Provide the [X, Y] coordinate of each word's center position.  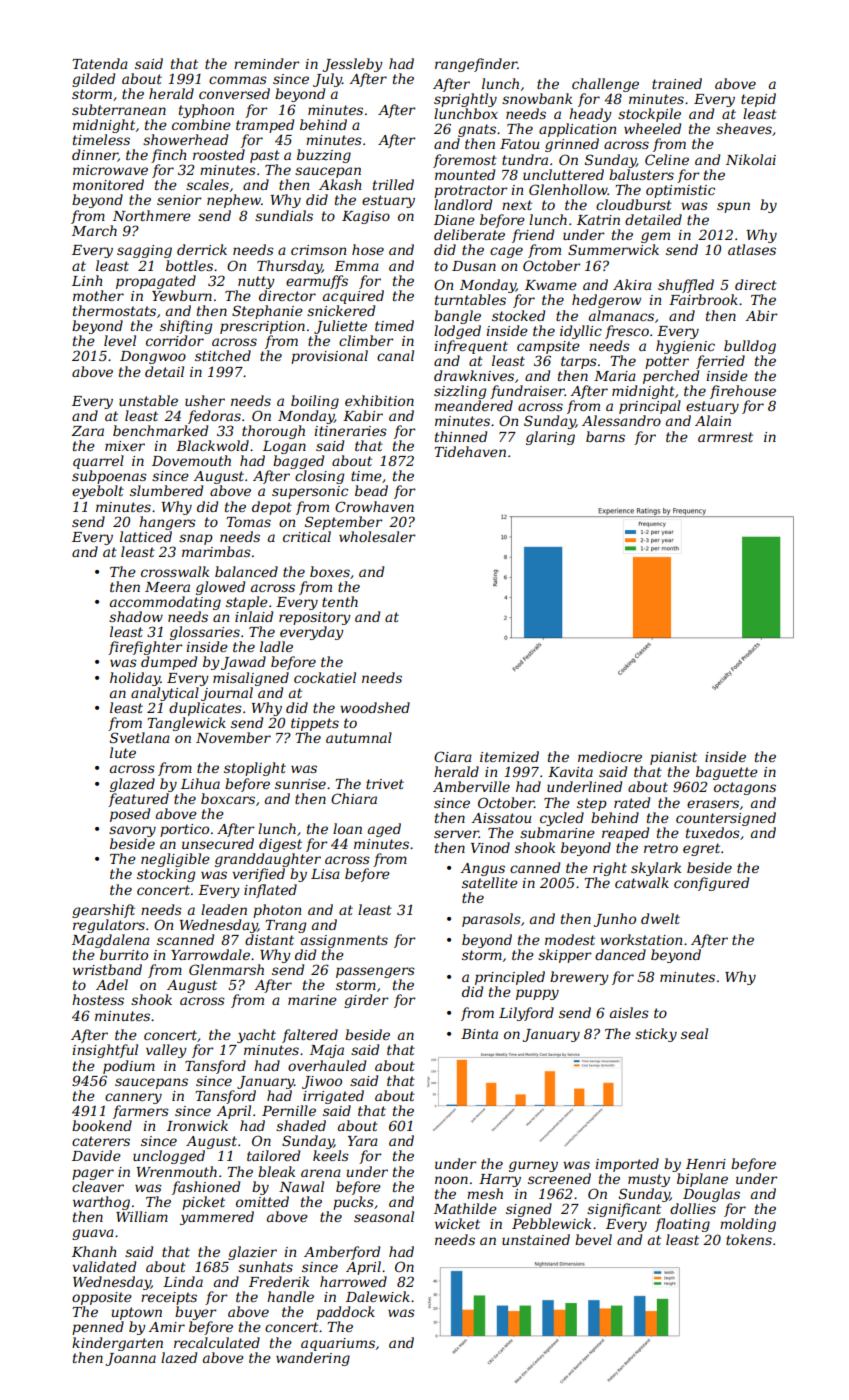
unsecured [218, 843]
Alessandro [621, 420]
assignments [344, 941]
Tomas [248, 522]
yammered [217, 1218]
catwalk [642, 882]
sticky [656, 1035]
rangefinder [476, 65]
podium [129, 1067]
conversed [234, 93]
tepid [758, 100]
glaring [550, 438]
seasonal [384, 1216]
